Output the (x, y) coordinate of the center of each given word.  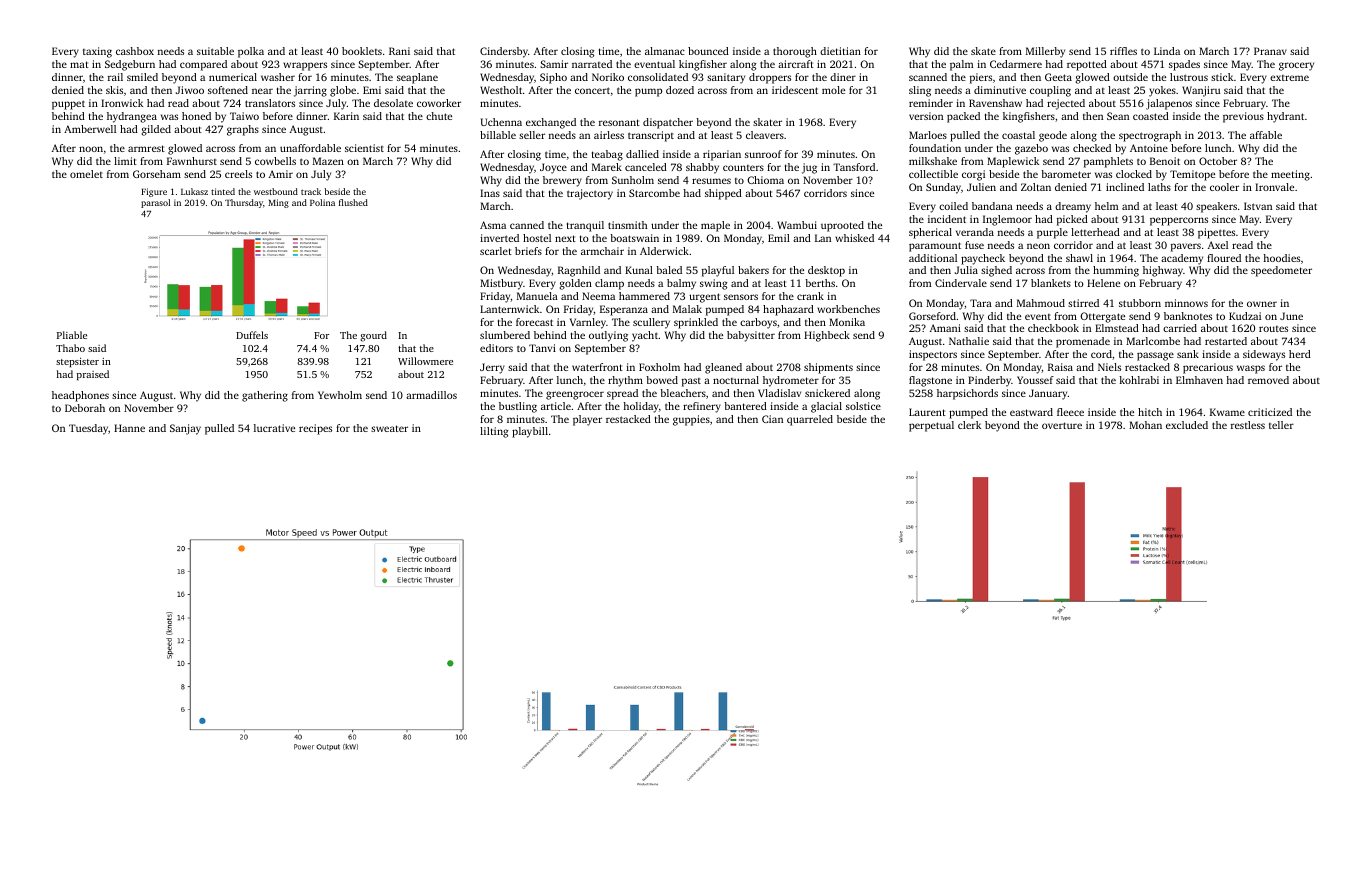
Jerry (492, 368)
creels (238, 174)
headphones (80, 396)
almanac (665, 51)
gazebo (1031, 149)
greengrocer (575, 395)
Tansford (854, 167)
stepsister (77, 363)
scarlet (496, 251)
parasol (155, 203)
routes (1273, 329)
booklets (362, 51)
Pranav (1270, 51)
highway (1163, 271)
